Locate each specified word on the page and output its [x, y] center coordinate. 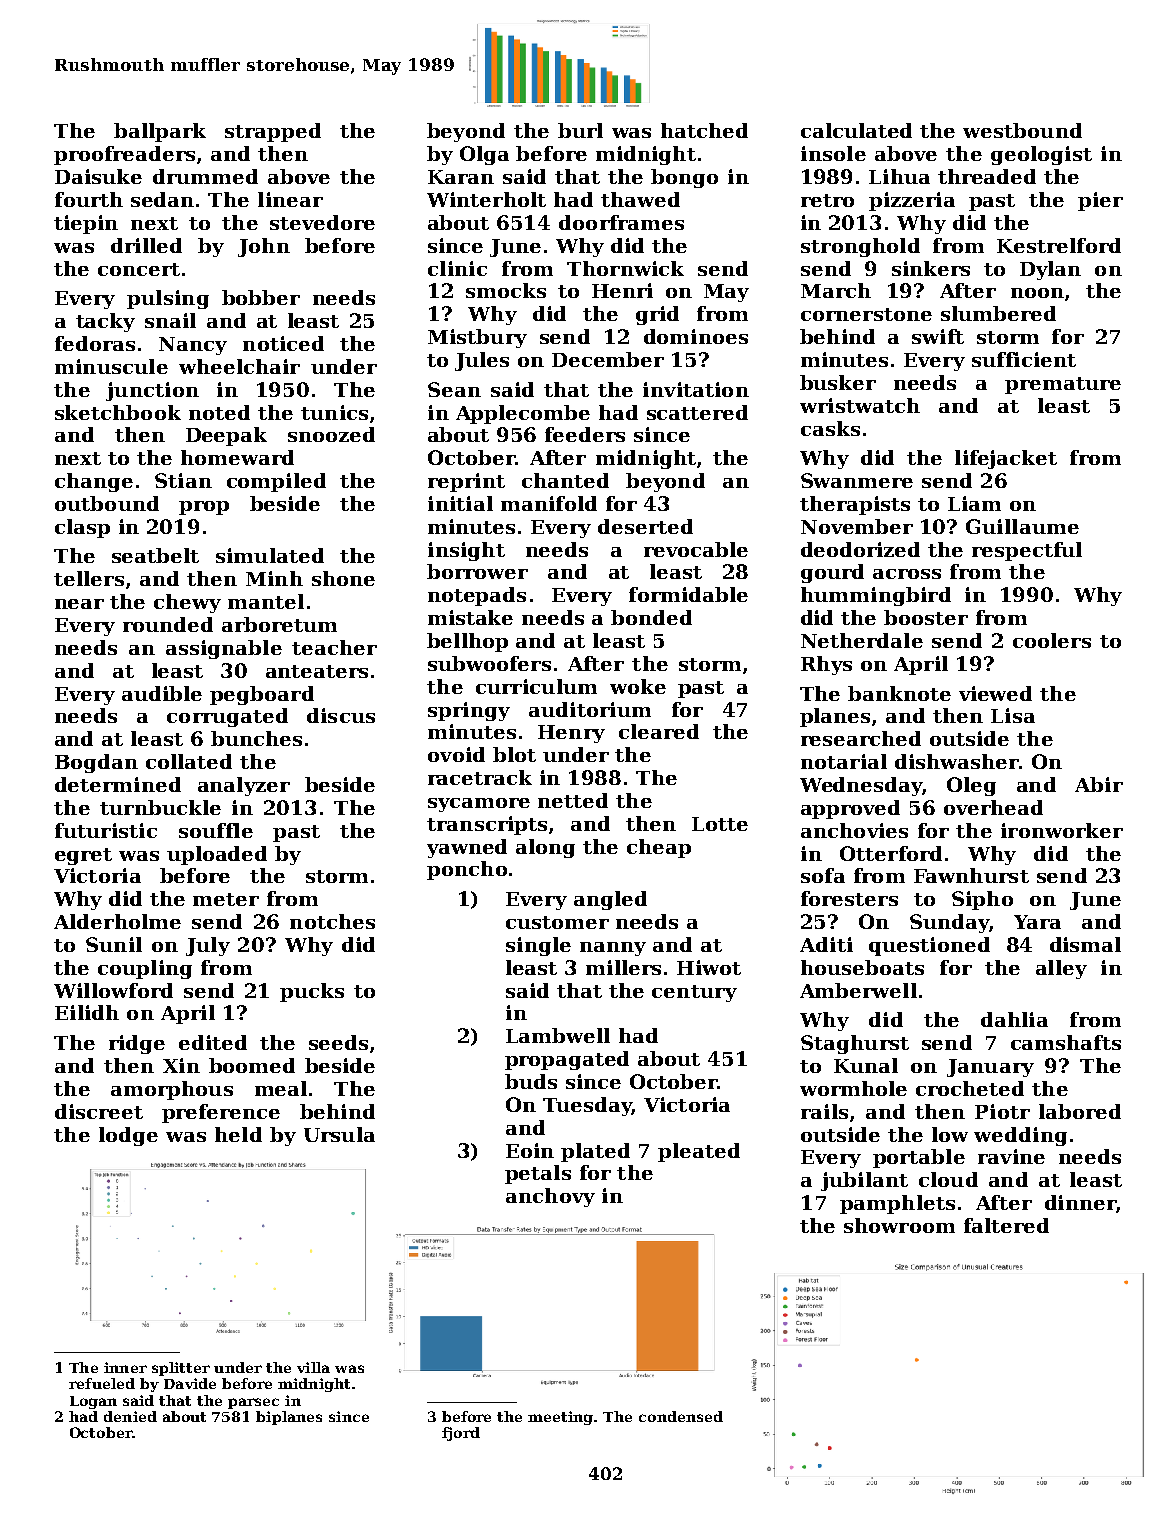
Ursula [339, 1134]
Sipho [982, 900]
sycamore [479, 805]
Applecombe [523, 414]
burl [580, 130]
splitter [181, 1369]
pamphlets [897, 1204]
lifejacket [1006, 459]
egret [83, 856]
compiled [276, 482]
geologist [1041, 155]
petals [538, 1174]
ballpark [160, 132]
